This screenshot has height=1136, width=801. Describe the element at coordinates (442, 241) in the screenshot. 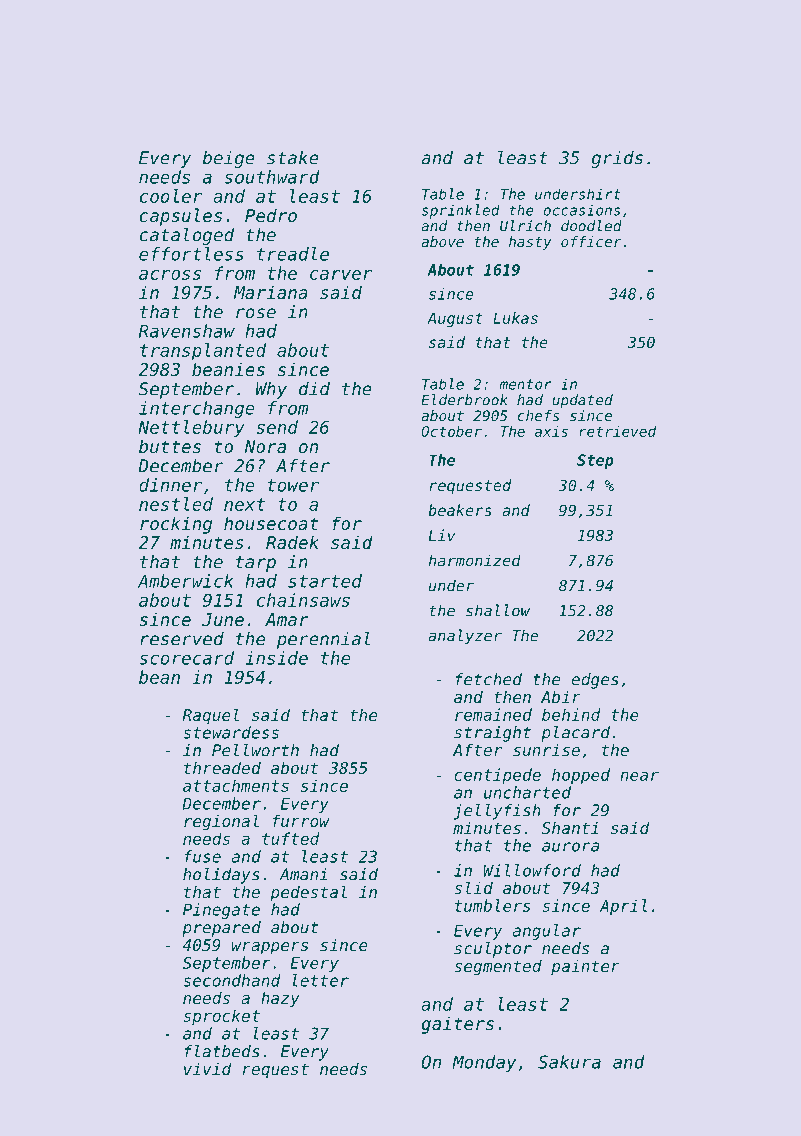

I see `above` at that location.
